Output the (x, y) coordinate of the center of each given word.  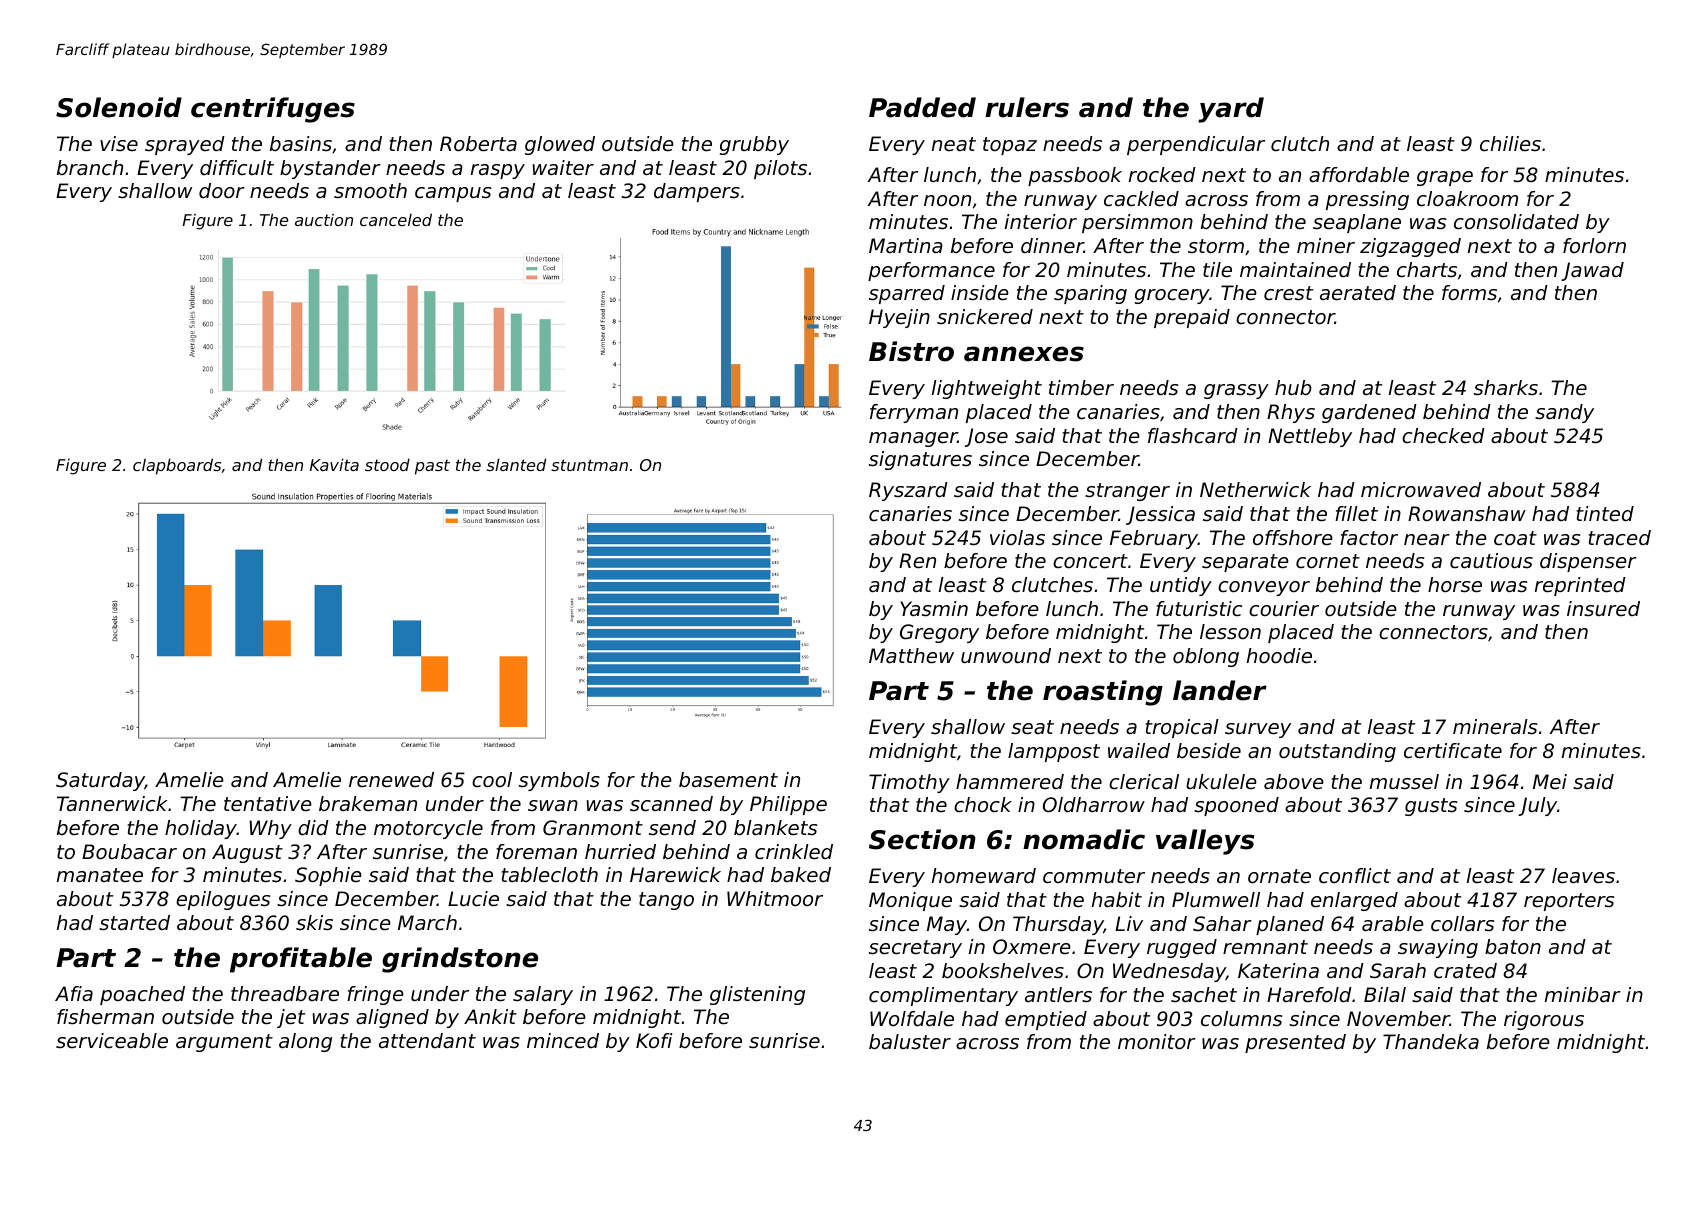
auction (324, 219)
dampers (697, 192)
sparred (907, 294)
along (305, 1042)
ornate (1279, 876)
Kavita (334, 464)
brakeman (368, 803)
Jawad (1592, 271)
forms (1469, 293)
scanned (671, 804)
